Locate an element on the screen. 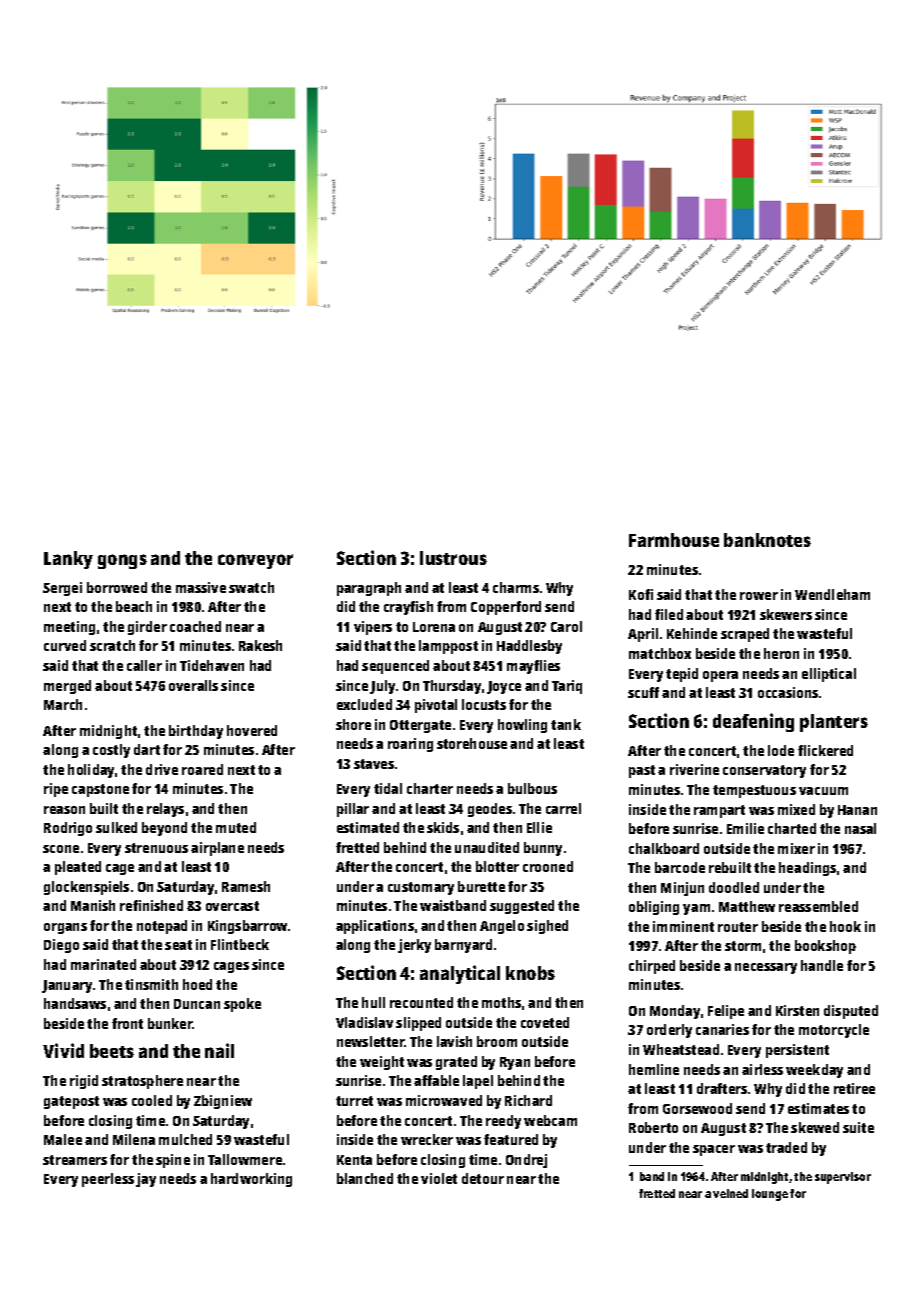 Image resolution: width=924 pixels, height=1308 pixels. peerless is located at coordinates (108, 1180).
